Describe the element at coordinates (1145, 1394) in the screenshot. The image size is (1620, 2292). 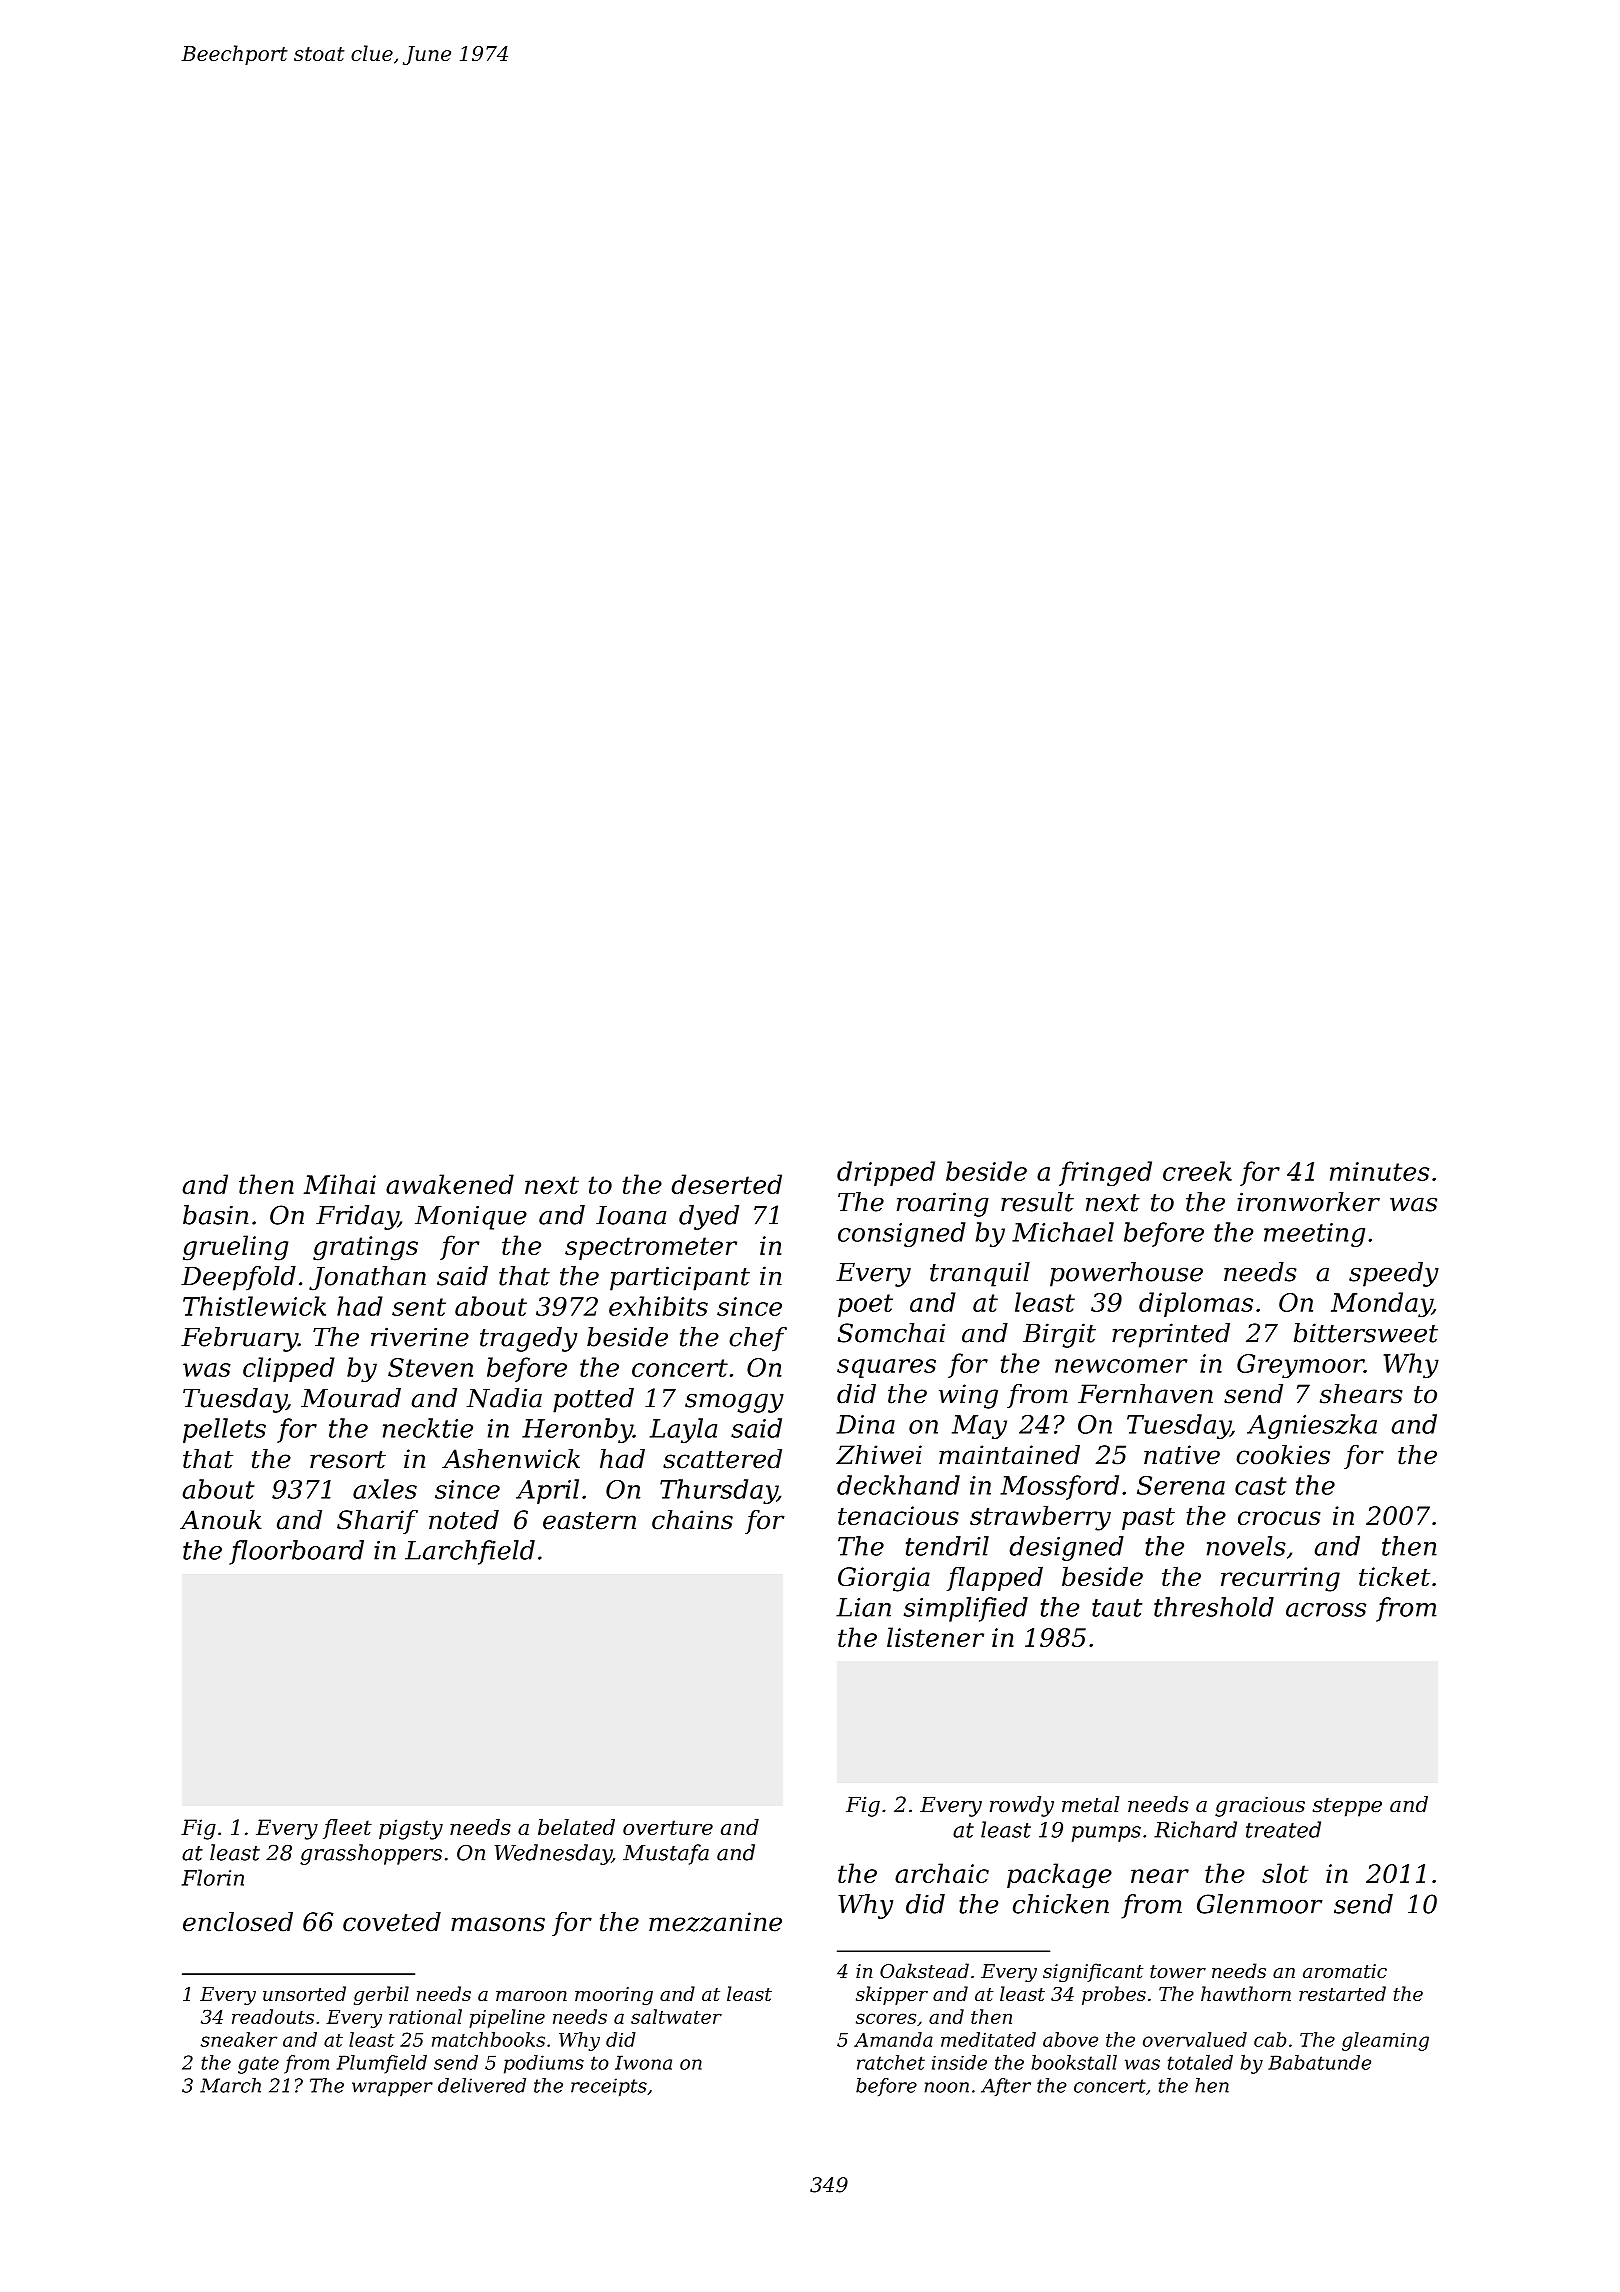
I see `Fernhaven` at that location.
